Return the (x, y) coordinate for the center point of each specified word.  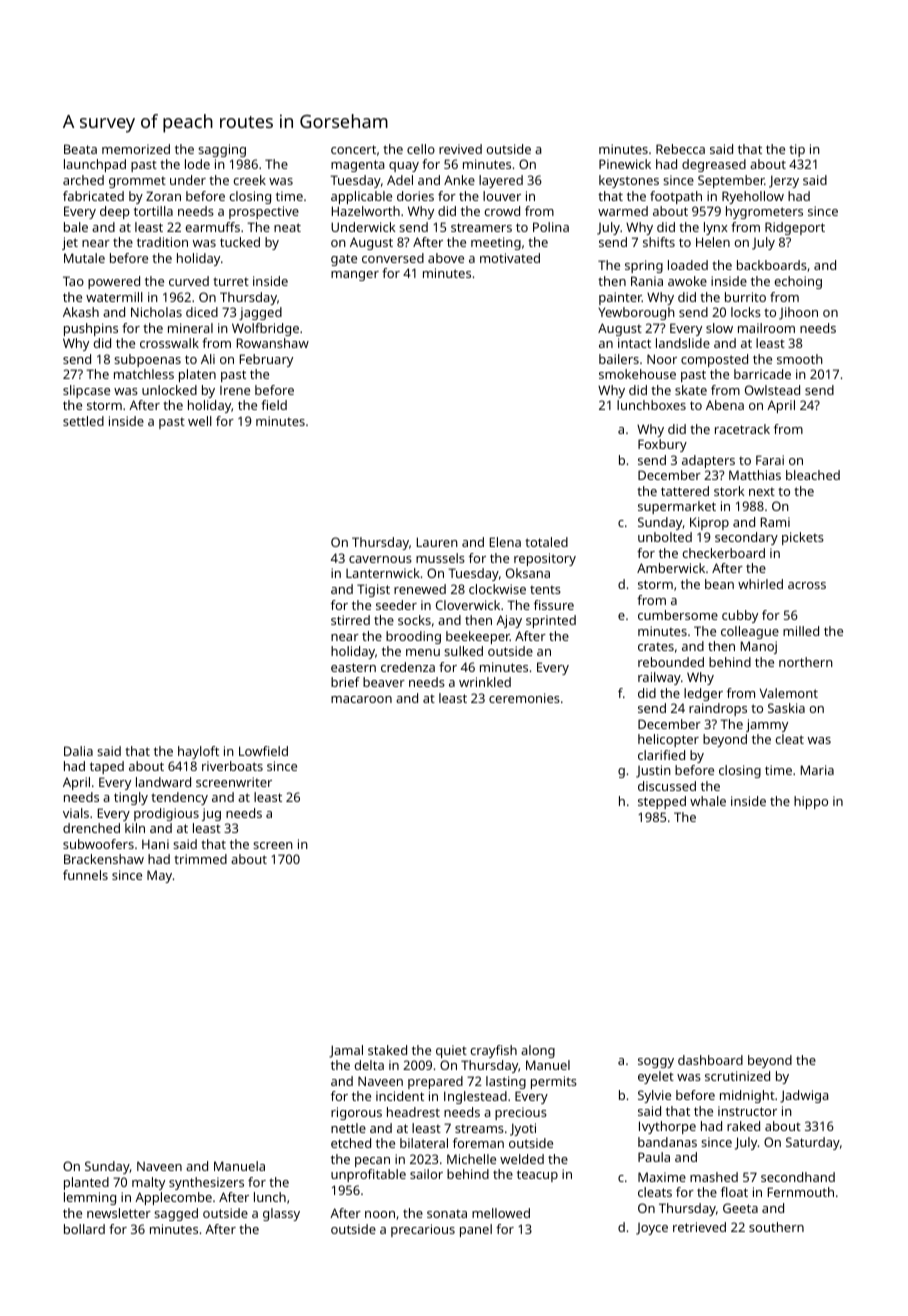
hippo (811, 802)
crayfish (493, 1051)
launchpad (95, 165)
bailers (619, 359)
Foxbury (662, 445)
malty (148, 1183)
